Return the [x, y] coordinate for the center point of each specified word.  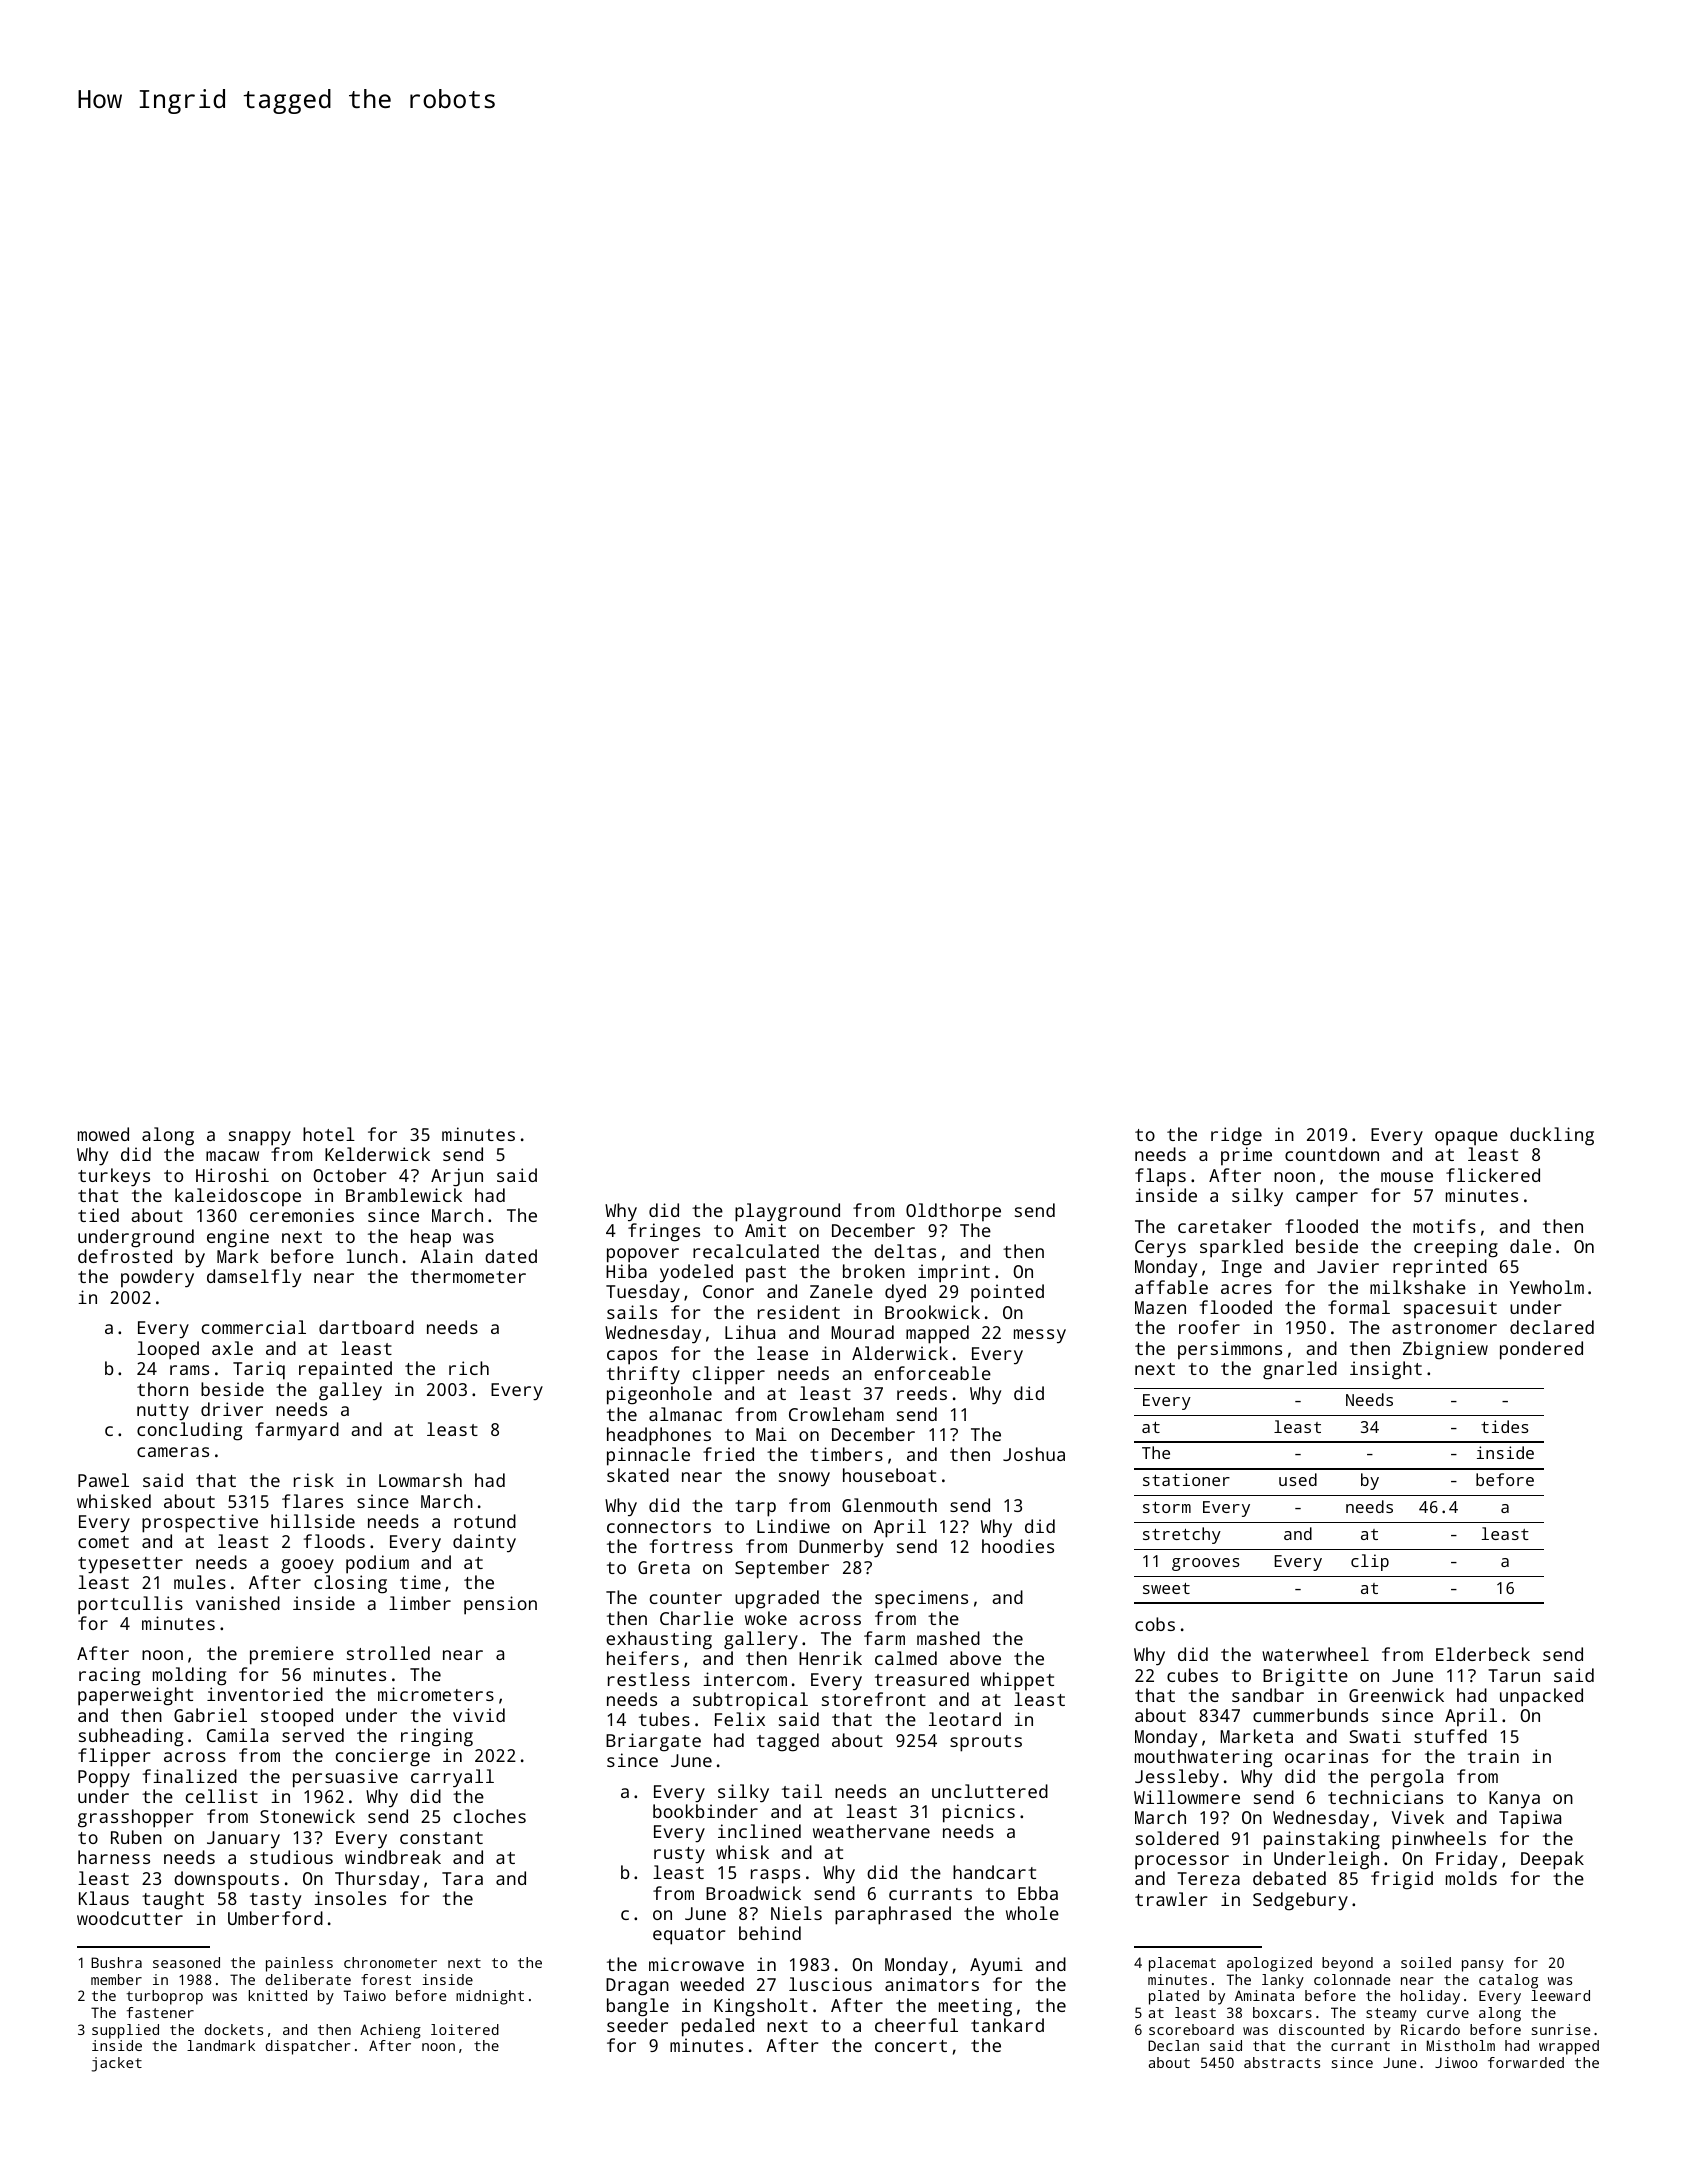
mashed [948, 1638]
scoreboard [1191, 2029]
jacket [117, 2064]
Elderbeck [1483, 1654]
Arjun [457, 1177]
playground [787, 1212]
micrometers [436, 1694]
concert [911, 2046]
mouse [1407, 1177]
